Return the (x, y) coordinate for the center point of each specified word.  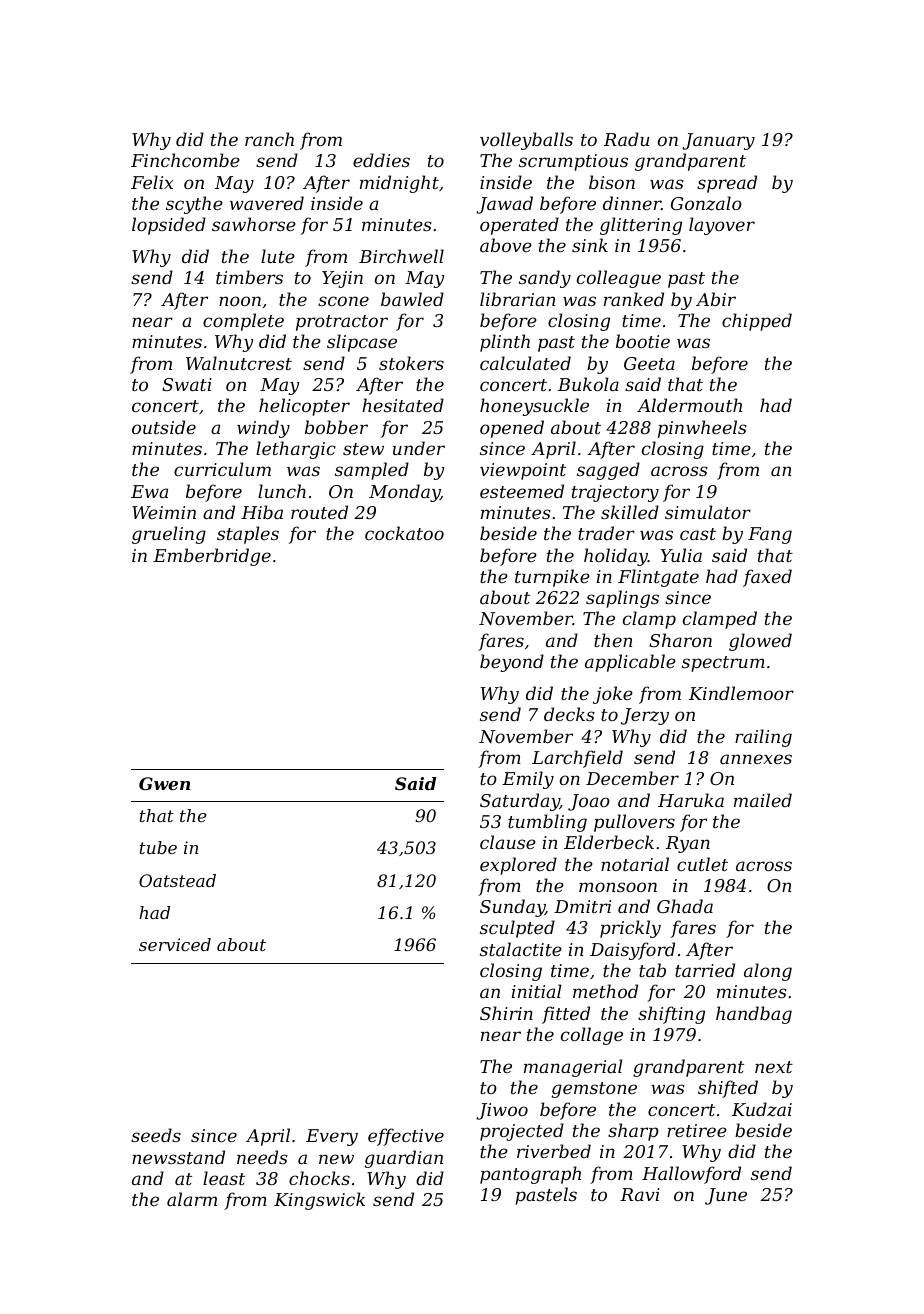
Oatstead (177, 880)
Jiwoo (502, 1111)
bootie (643, 341)
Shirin (506, 1013)
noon (240, 301)
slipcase (362, 343)
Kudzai (762, 1109)
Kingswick (319, 1201)
